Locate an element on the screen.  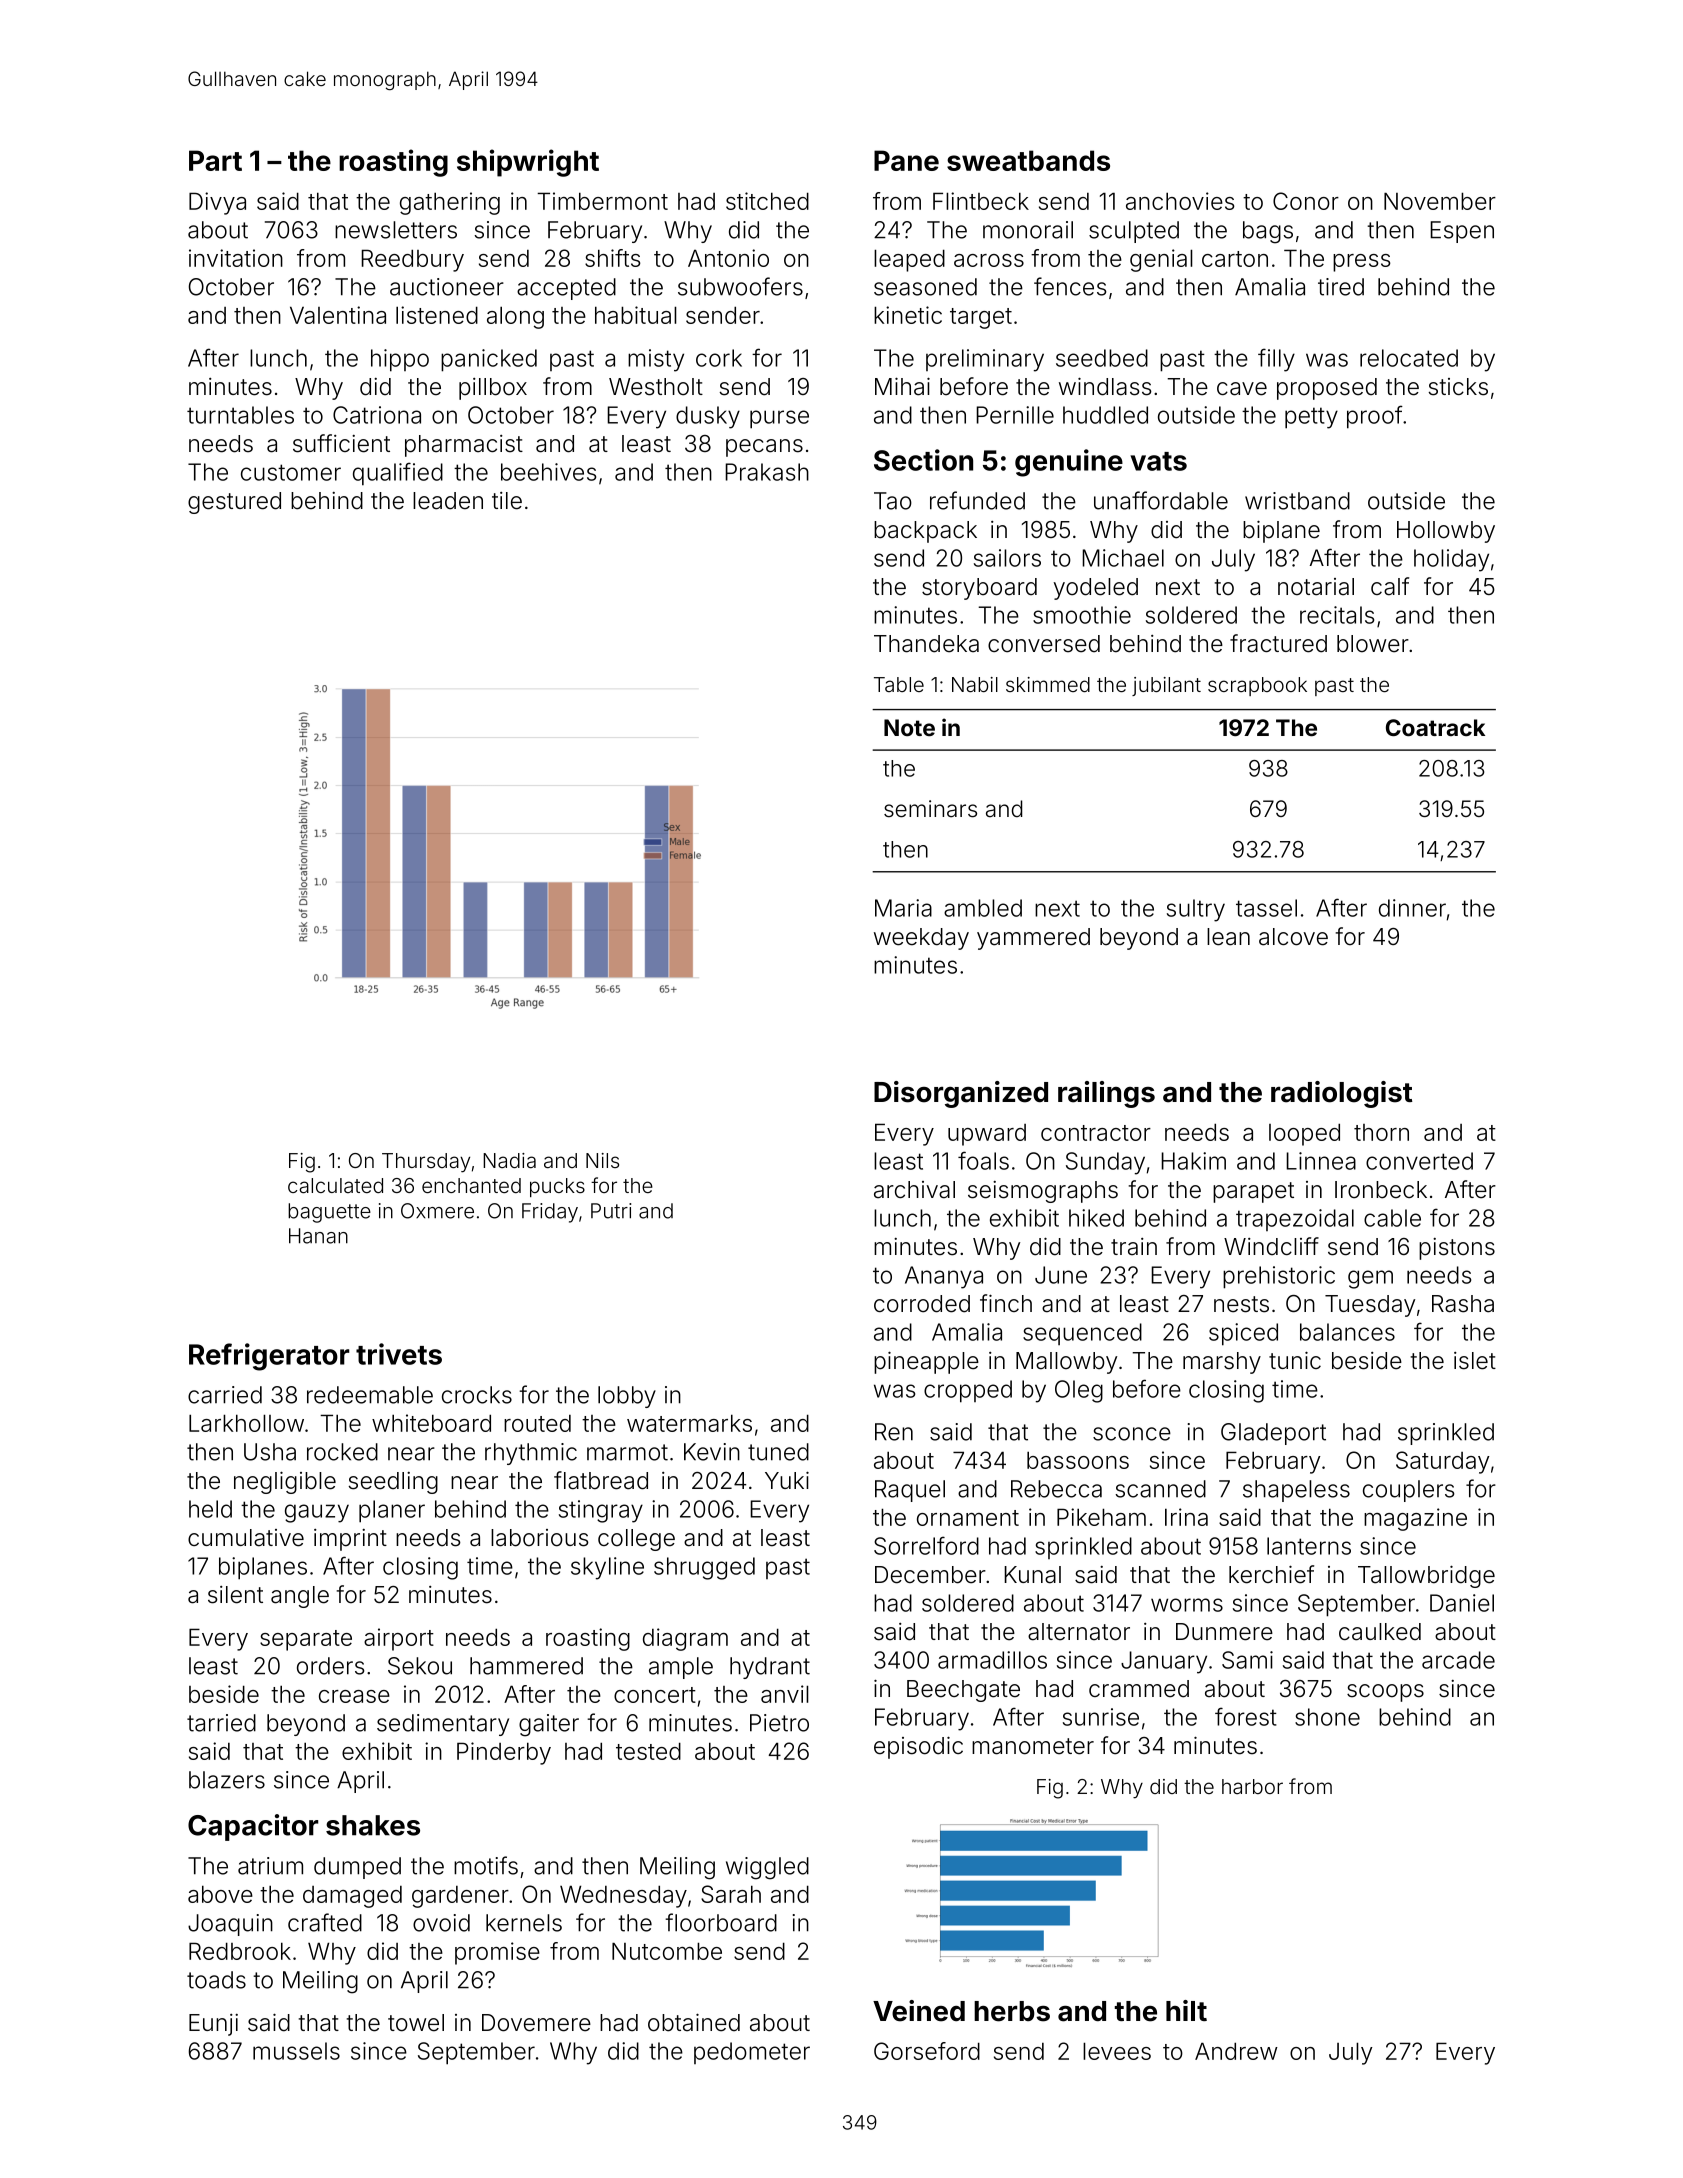
lanterns is located at coordinates (1309, 1546).
